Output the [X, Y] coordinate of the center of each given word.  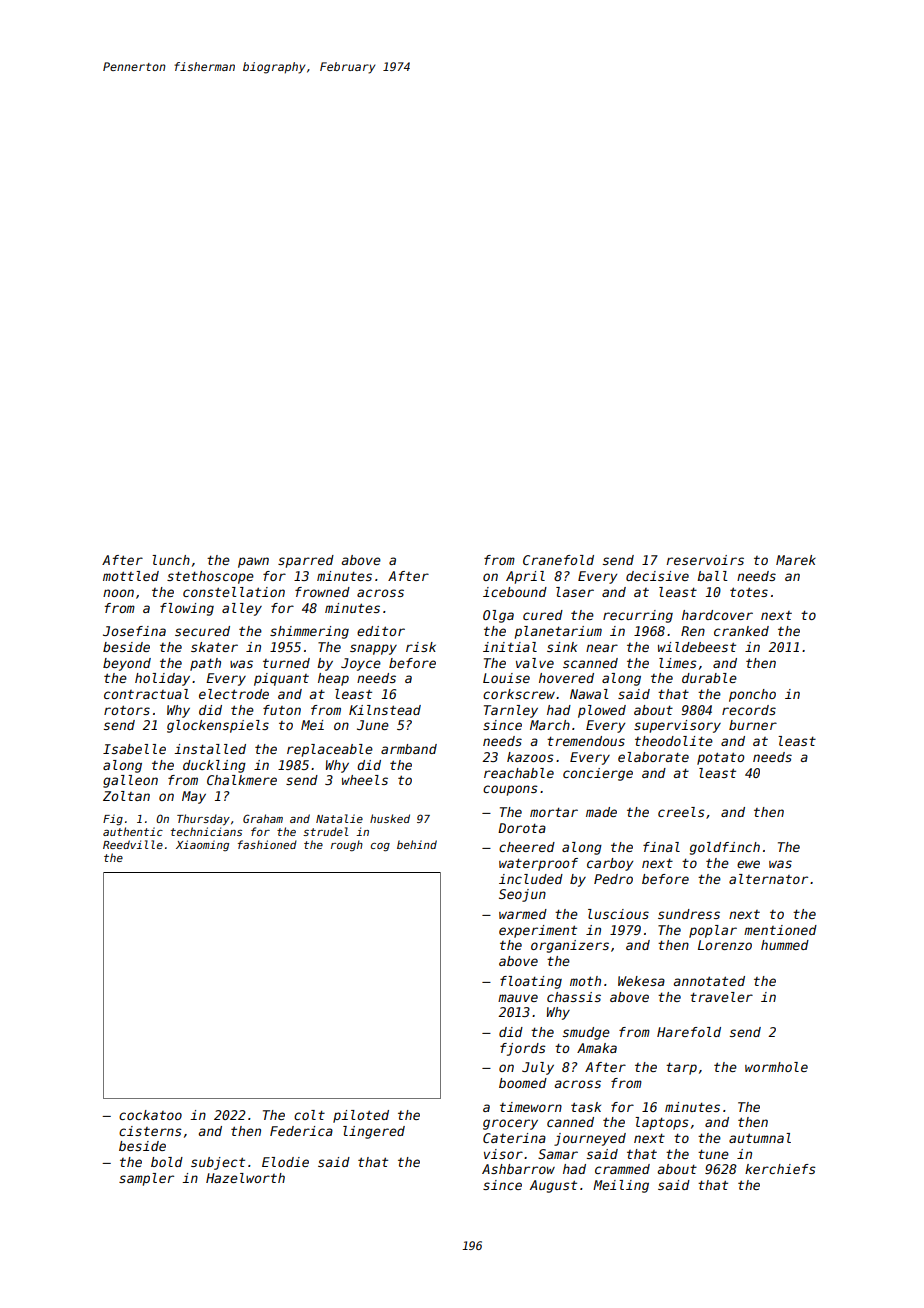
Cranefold [558, 560]
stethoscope [210, 577]
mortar [554, 812]
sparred [306, 561]
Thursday [203, 820]
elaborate [653, 757]
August [553, 1186]
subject [218, 1163]
